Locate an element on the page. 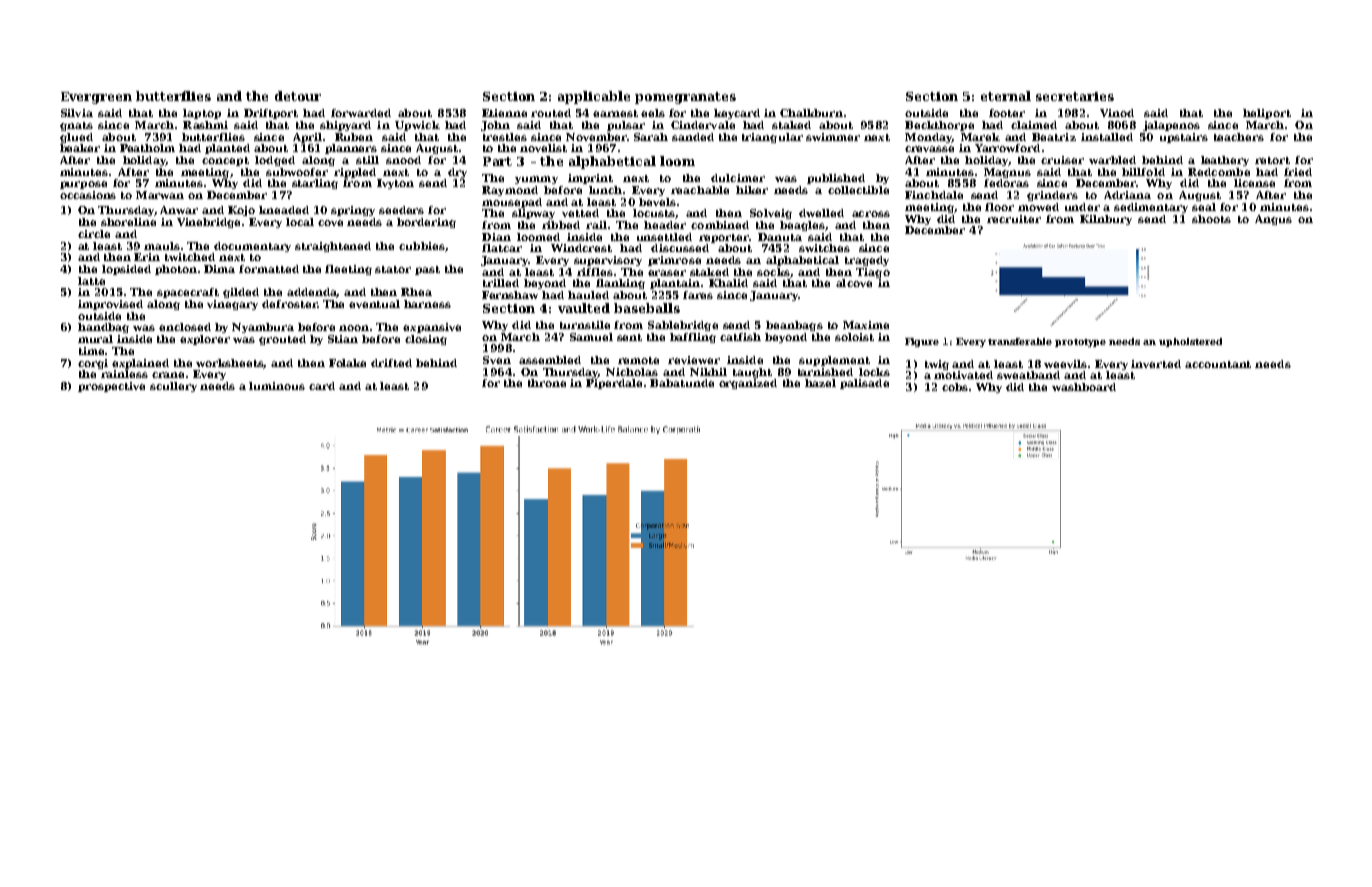  Dian is located at coordinates (496, 237).
